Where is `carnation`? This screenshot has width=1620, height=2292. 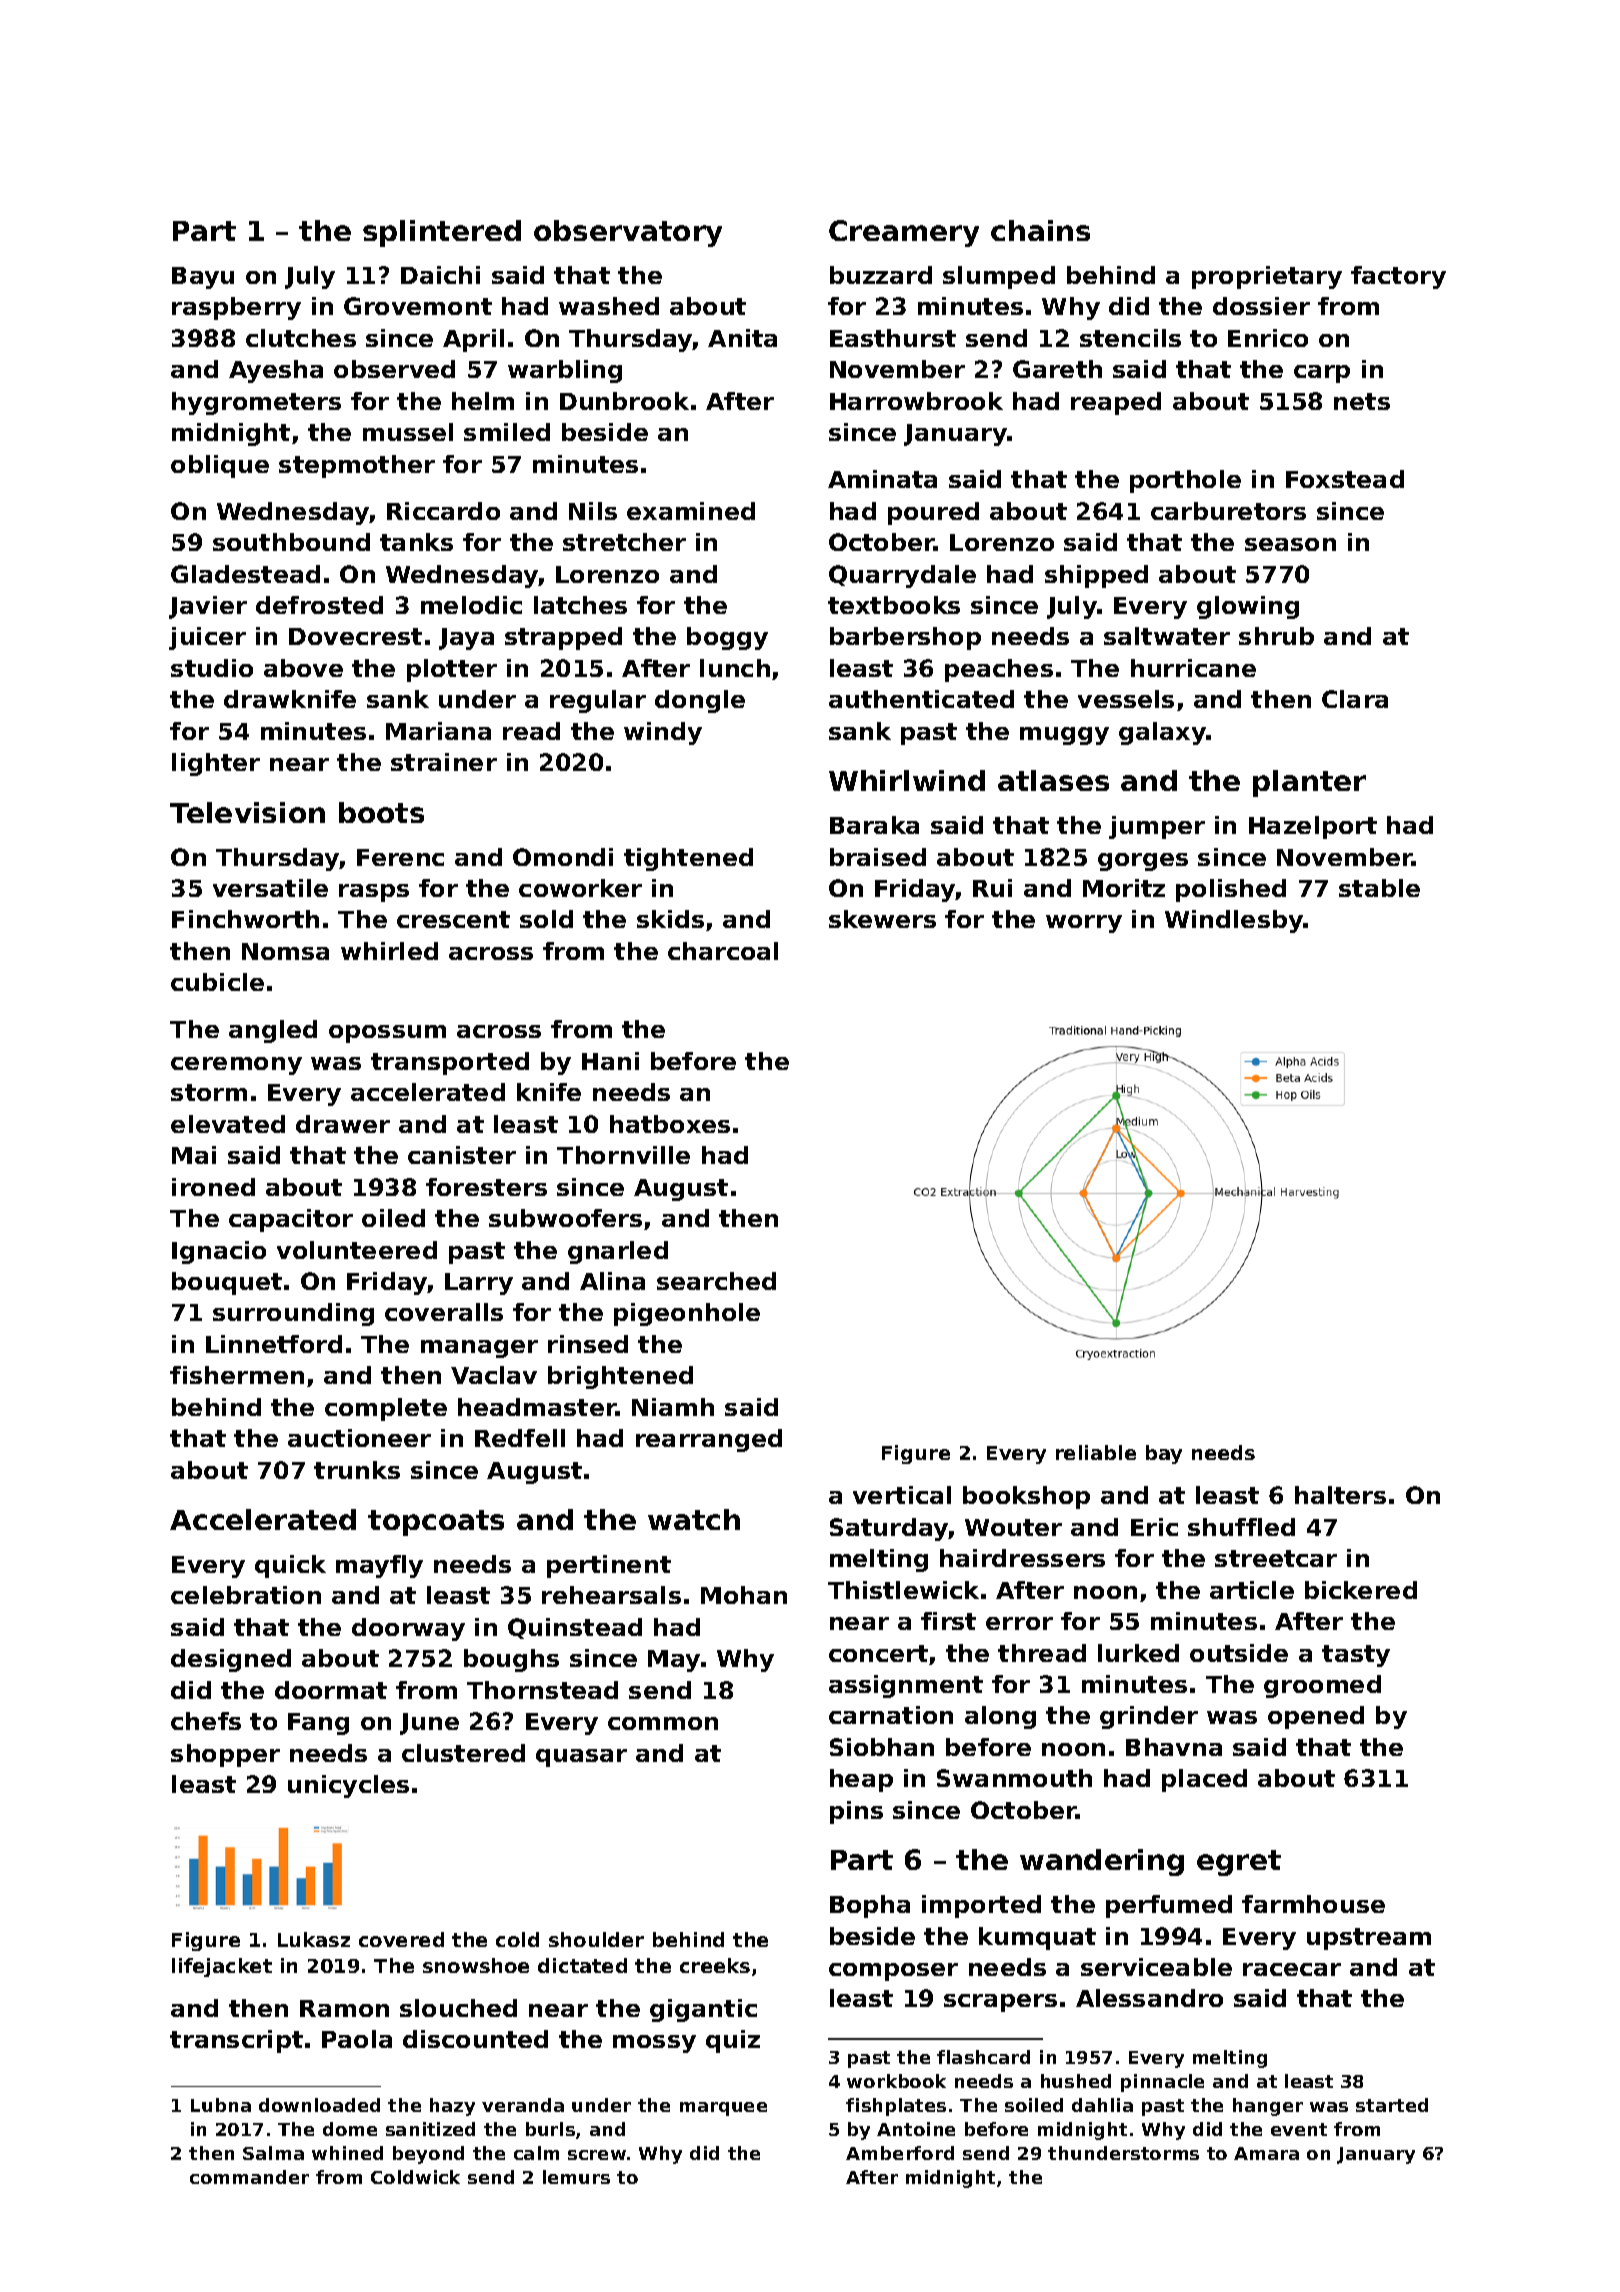 carnation is located at coordinates (891, 1715).
